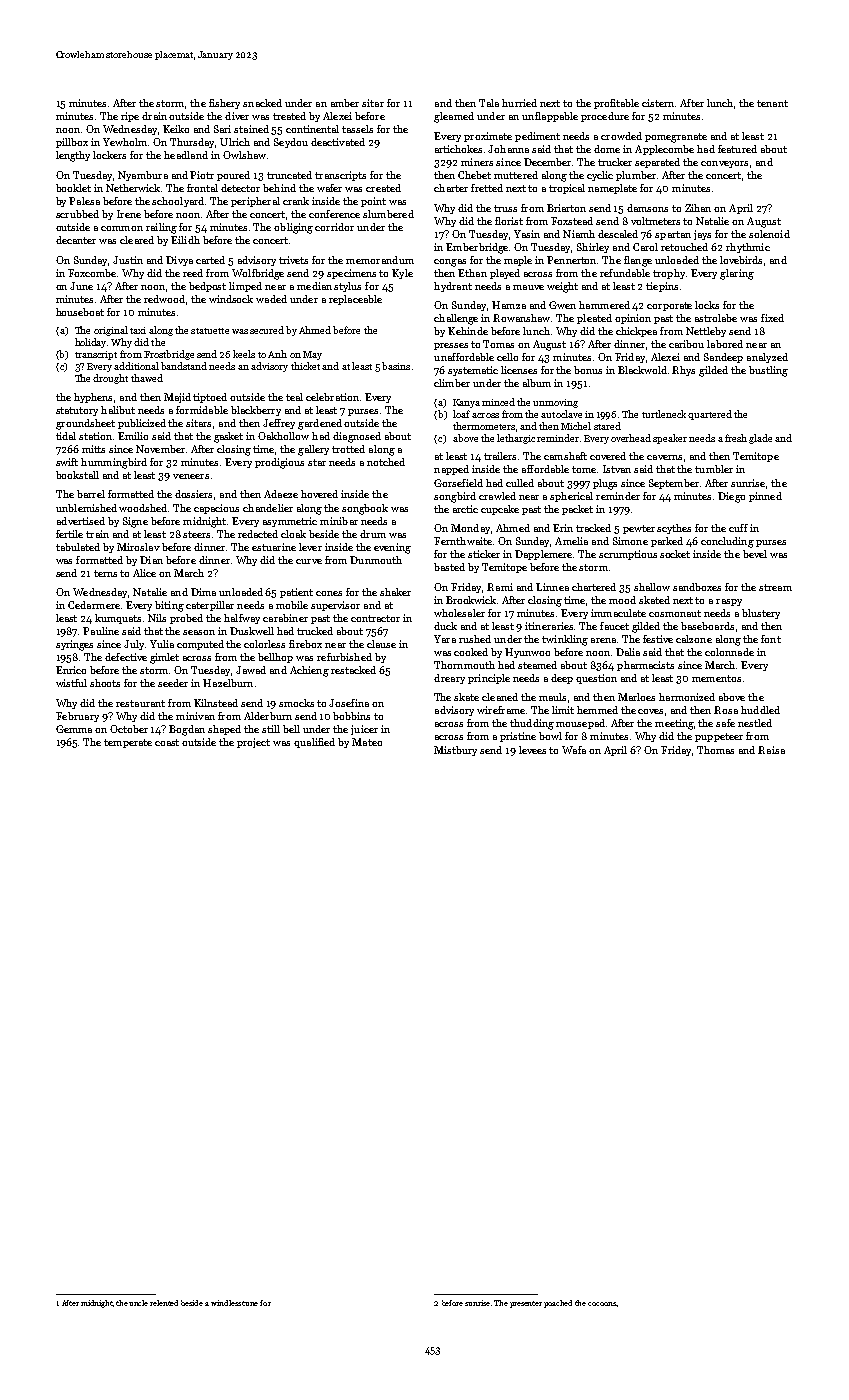 The height and width of the screenshot is (1400, 849). I want to click on Zihan, so click(698, 208).
